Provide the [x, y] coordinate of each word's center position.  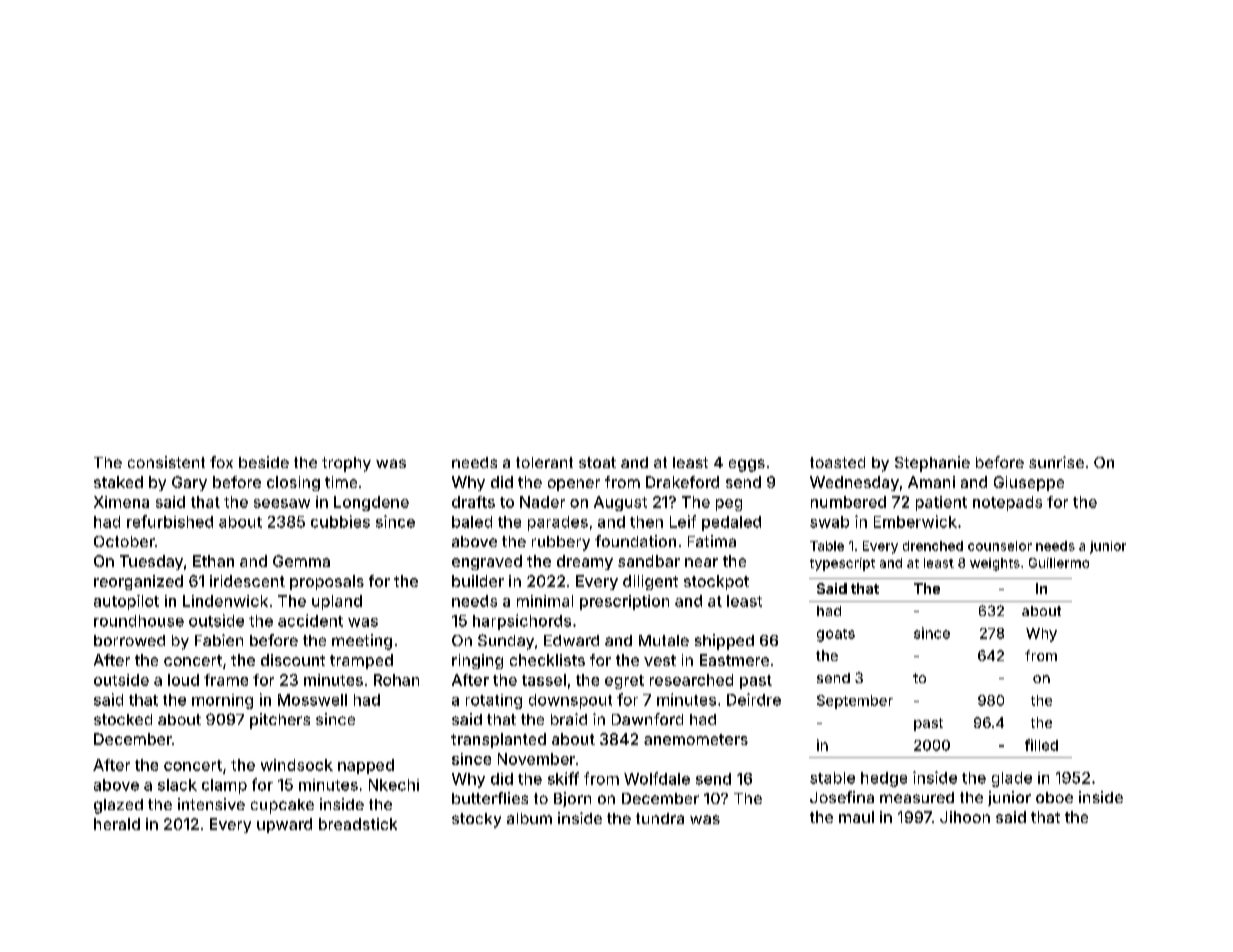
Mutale [664, 640]
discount [293, 660]
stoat [597, 462]
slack [177, 785]
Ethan [213, 561]
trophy [346, 464]
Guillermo [1059, 563]
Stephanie [932, 464]
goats [836, 635]
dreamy [585, 562]
